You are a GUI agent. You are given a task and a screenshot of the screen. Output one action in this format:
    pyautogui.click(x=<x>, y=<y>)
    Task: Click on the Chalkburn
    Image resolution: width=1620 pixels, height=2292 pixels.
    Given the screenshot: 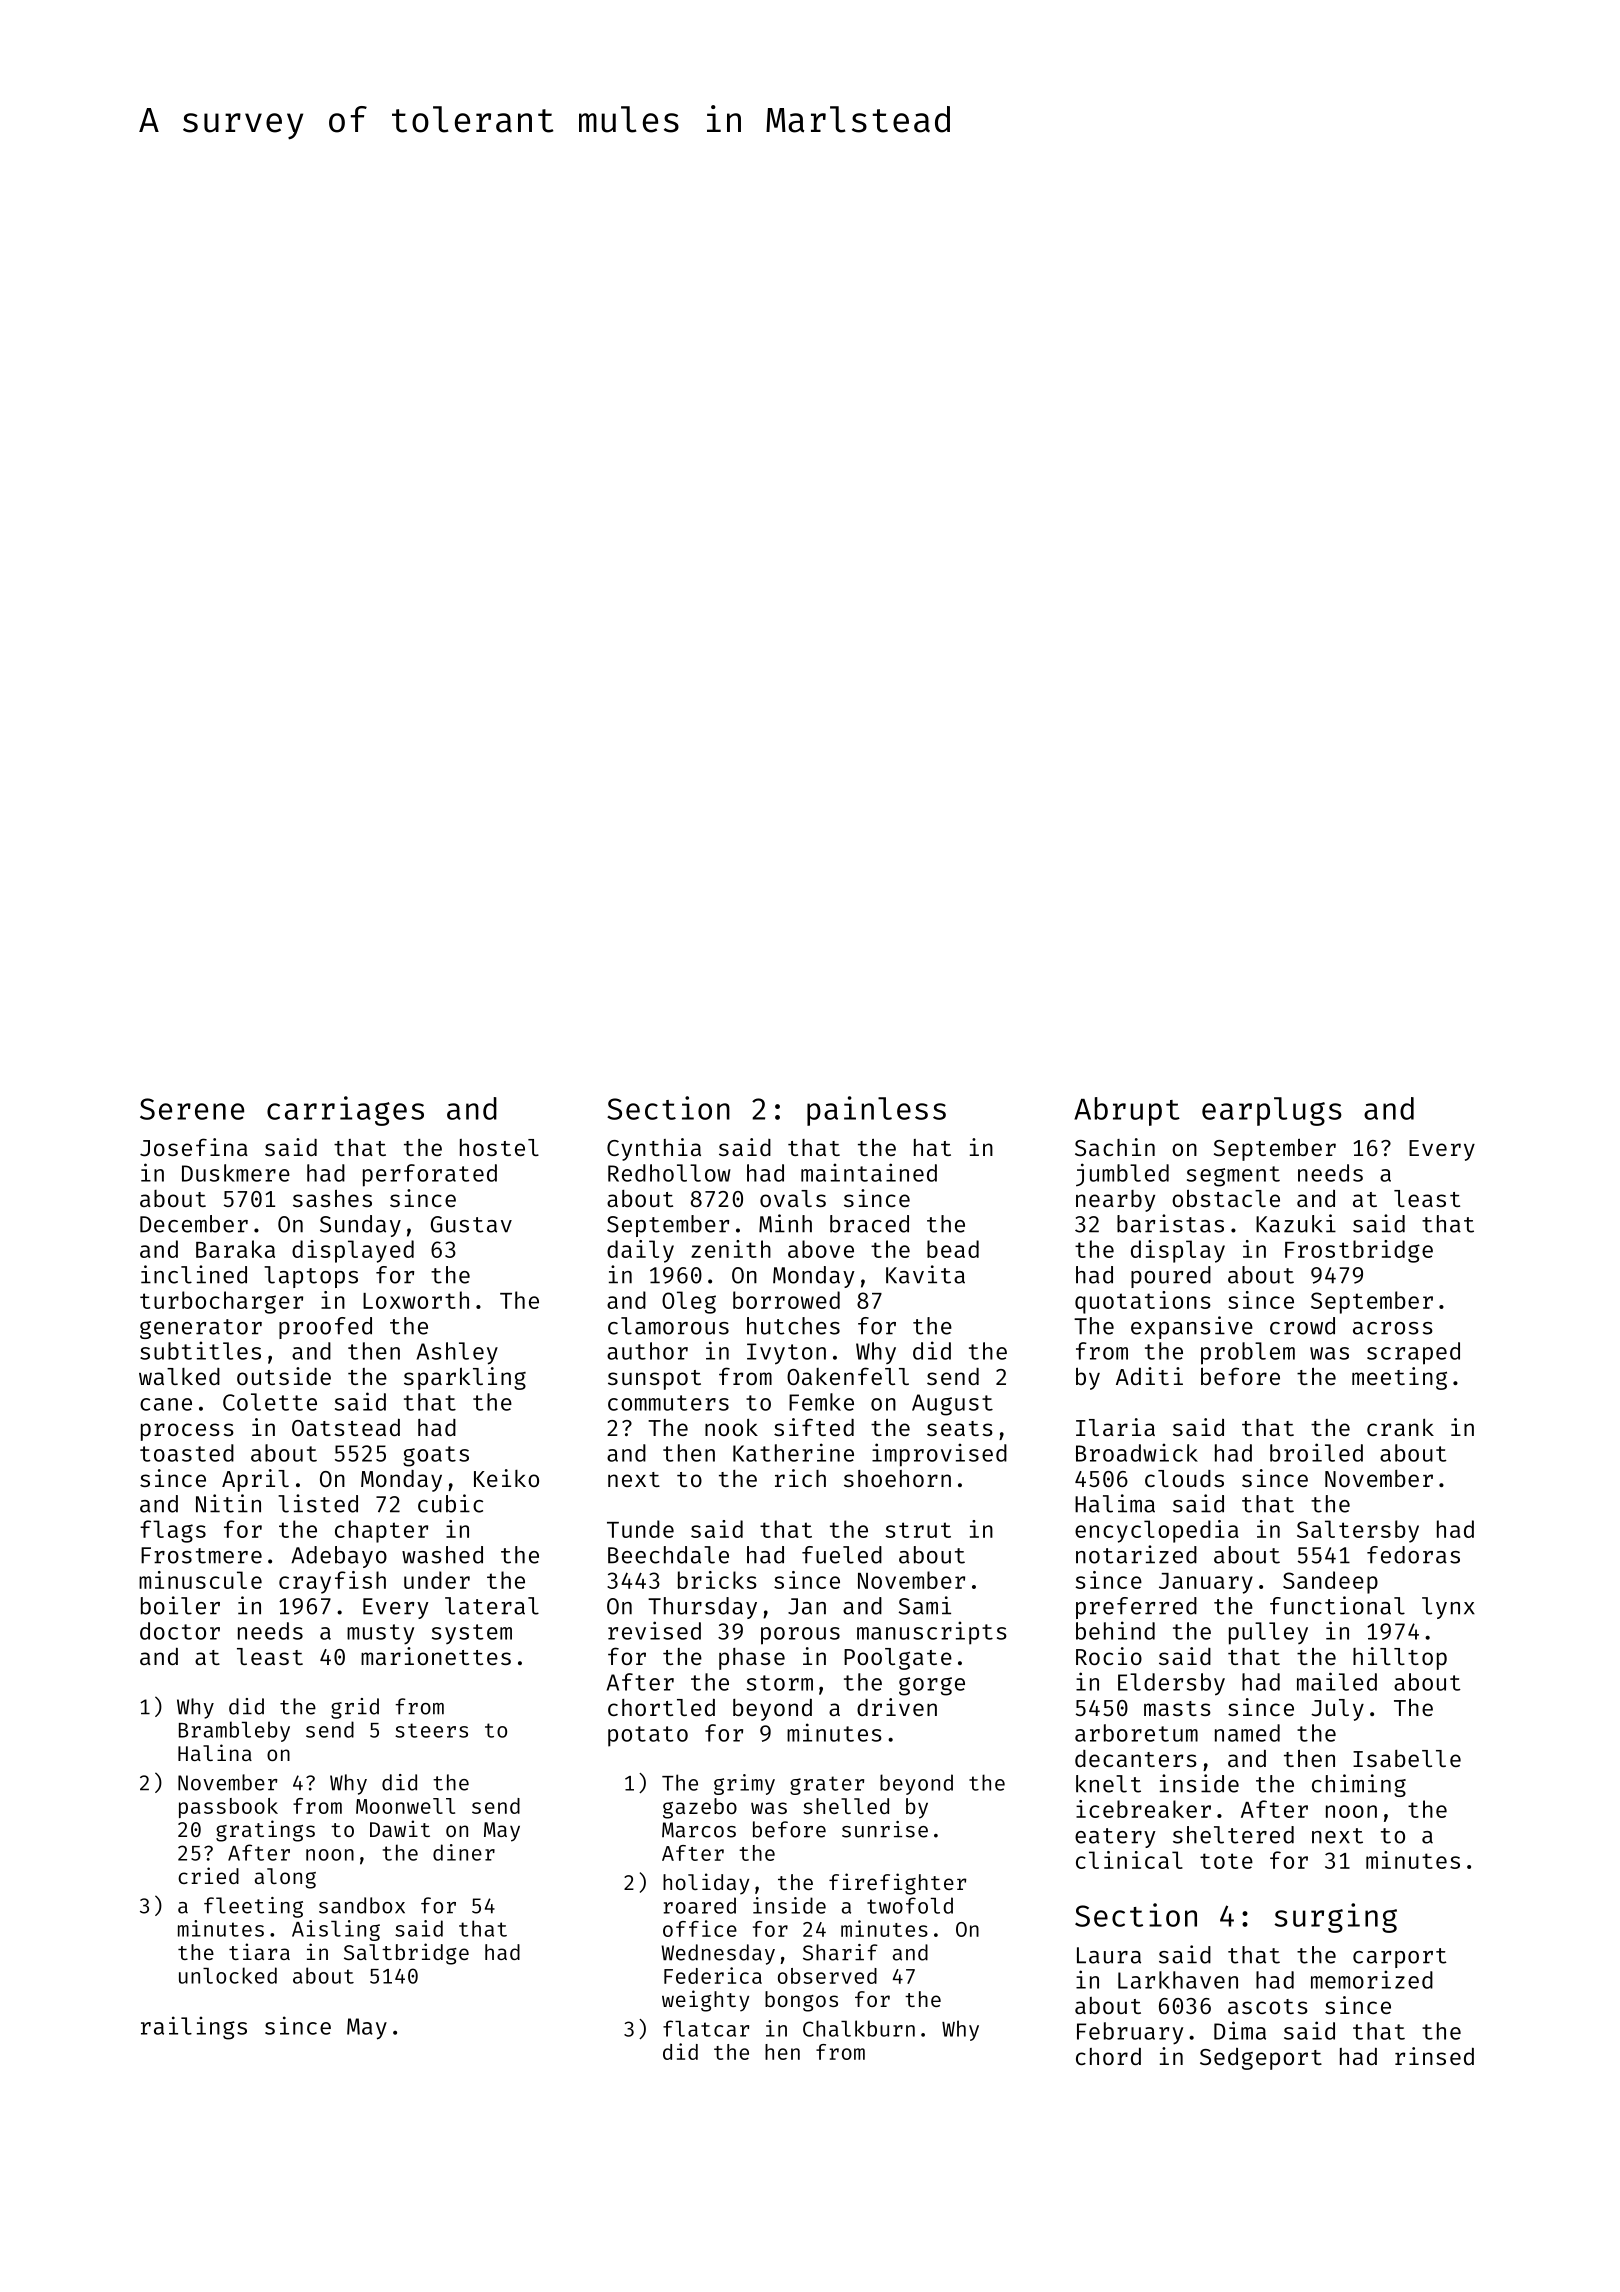 What is the action you would take?
    pyautogui.click(x=859, y=2028)
